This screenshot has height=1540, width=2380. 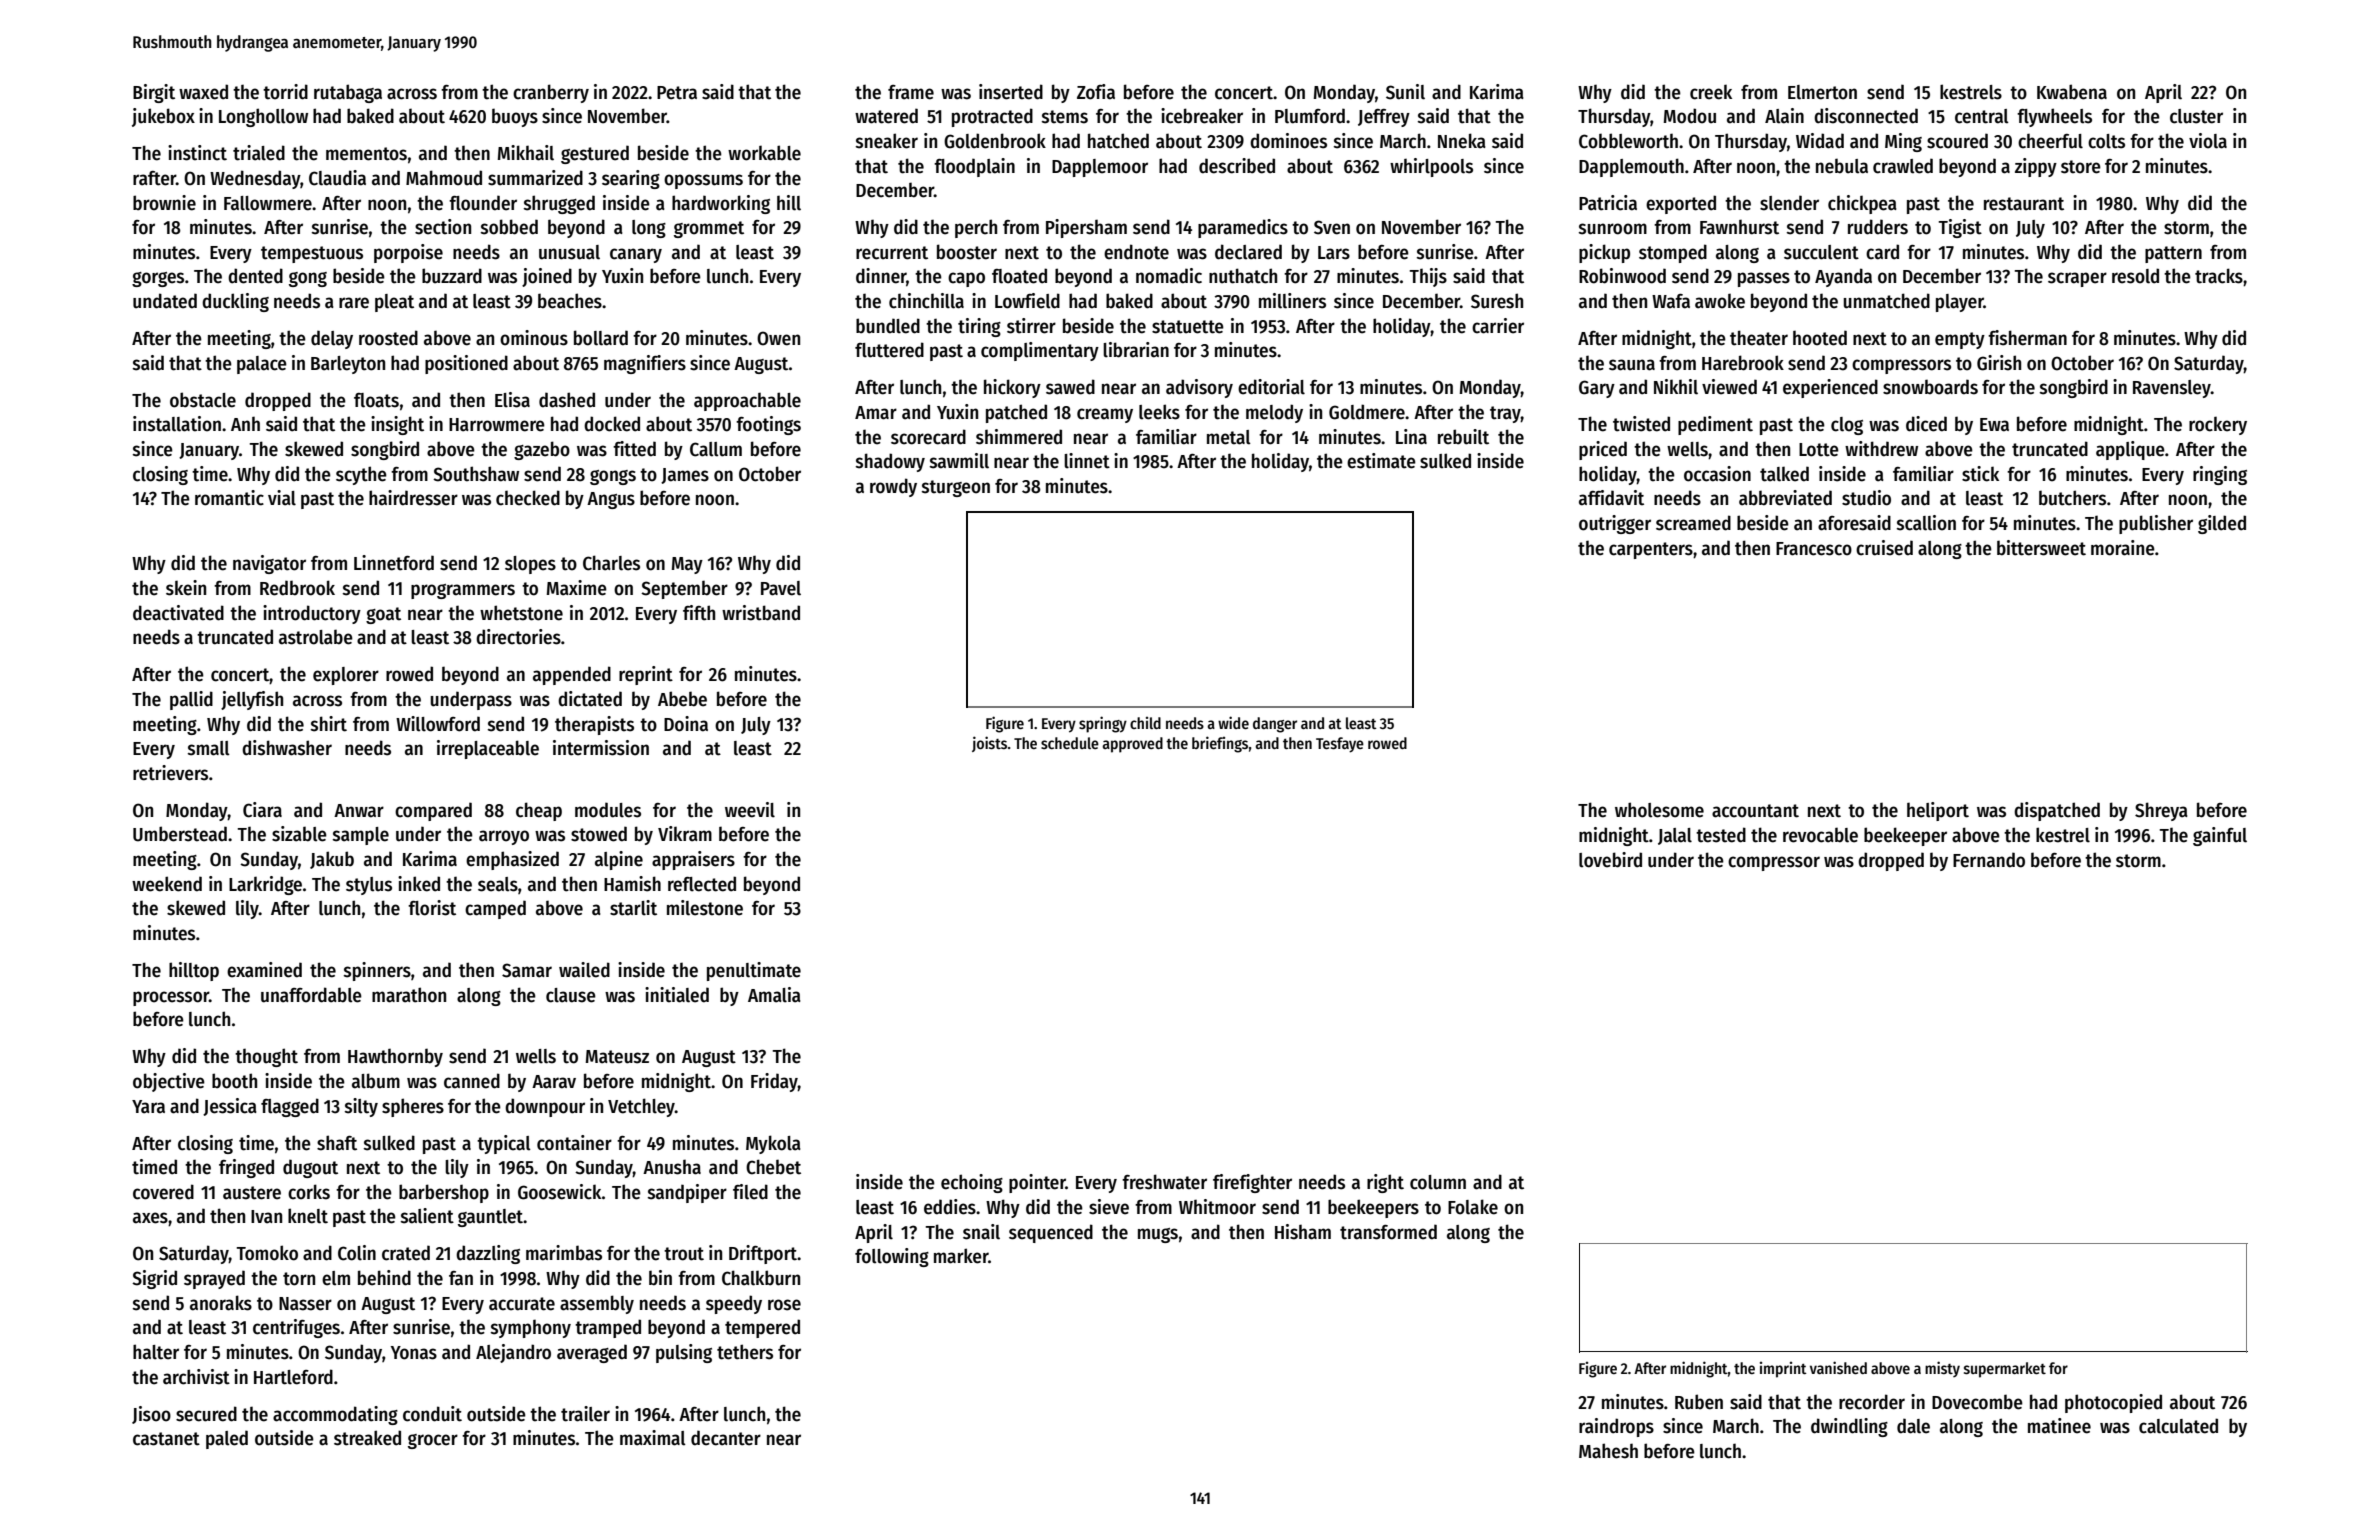 What do you see at coordinates (774, 1082) in the screenshot?
I see `Friday` at bounding box center [774, 1082].
